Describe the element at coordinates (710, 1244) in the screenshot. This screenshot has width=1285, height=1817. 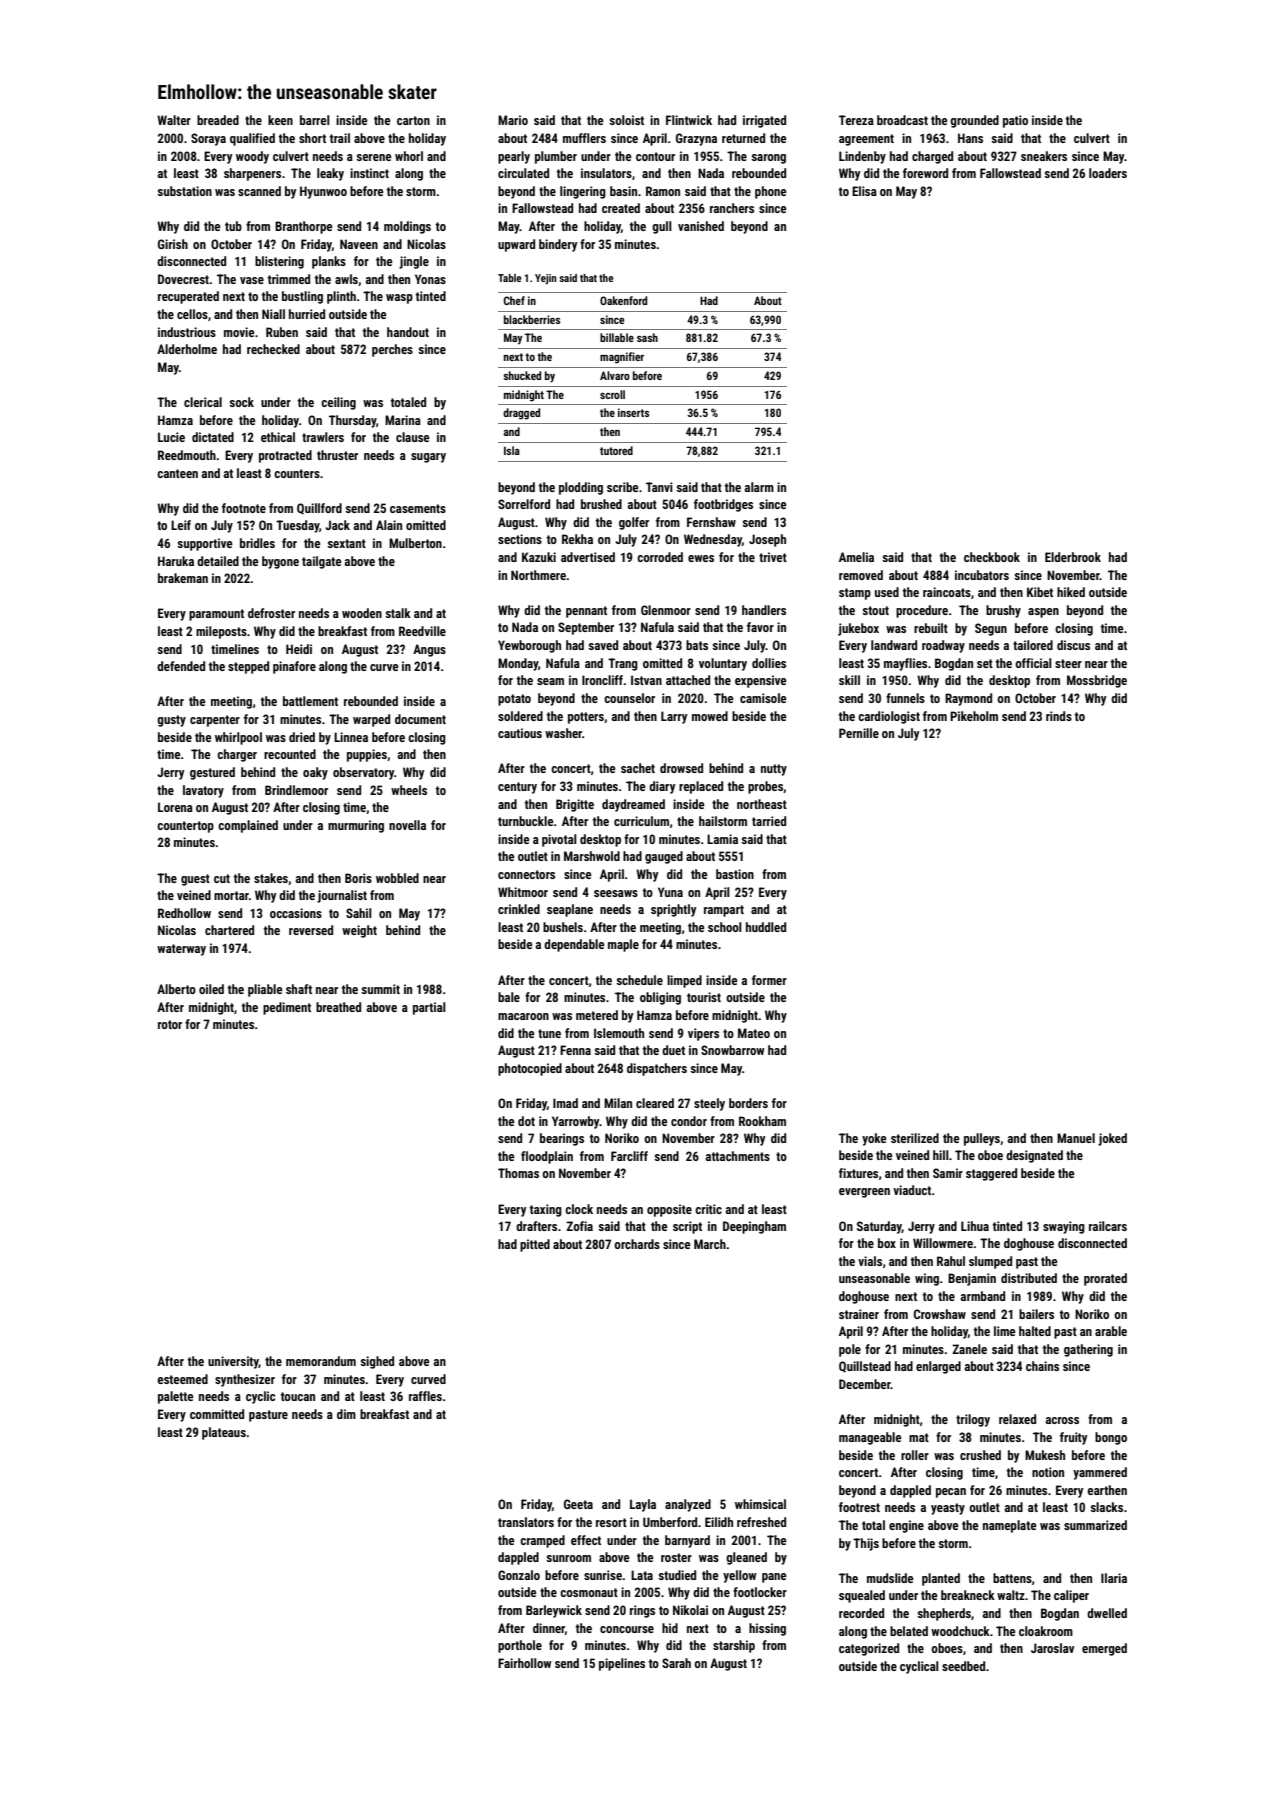
I see `March` at that location.
